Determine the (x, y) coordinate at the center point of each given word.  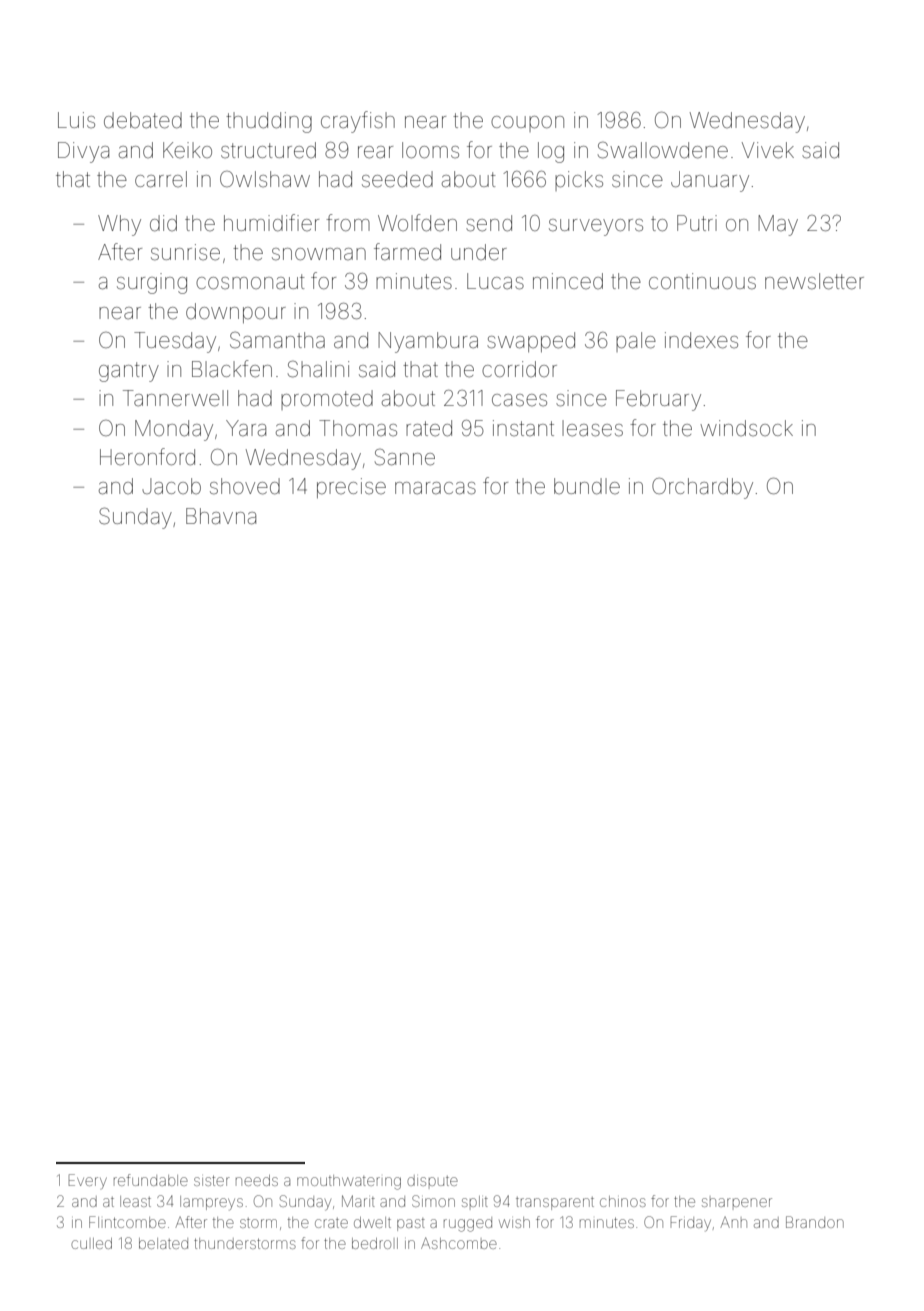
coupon (527, 124)
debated (143, 120)
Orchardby (702, 488)
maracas (435, 488)
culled (91, 1243)
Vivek (768, 150)
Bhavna (221, 516)
